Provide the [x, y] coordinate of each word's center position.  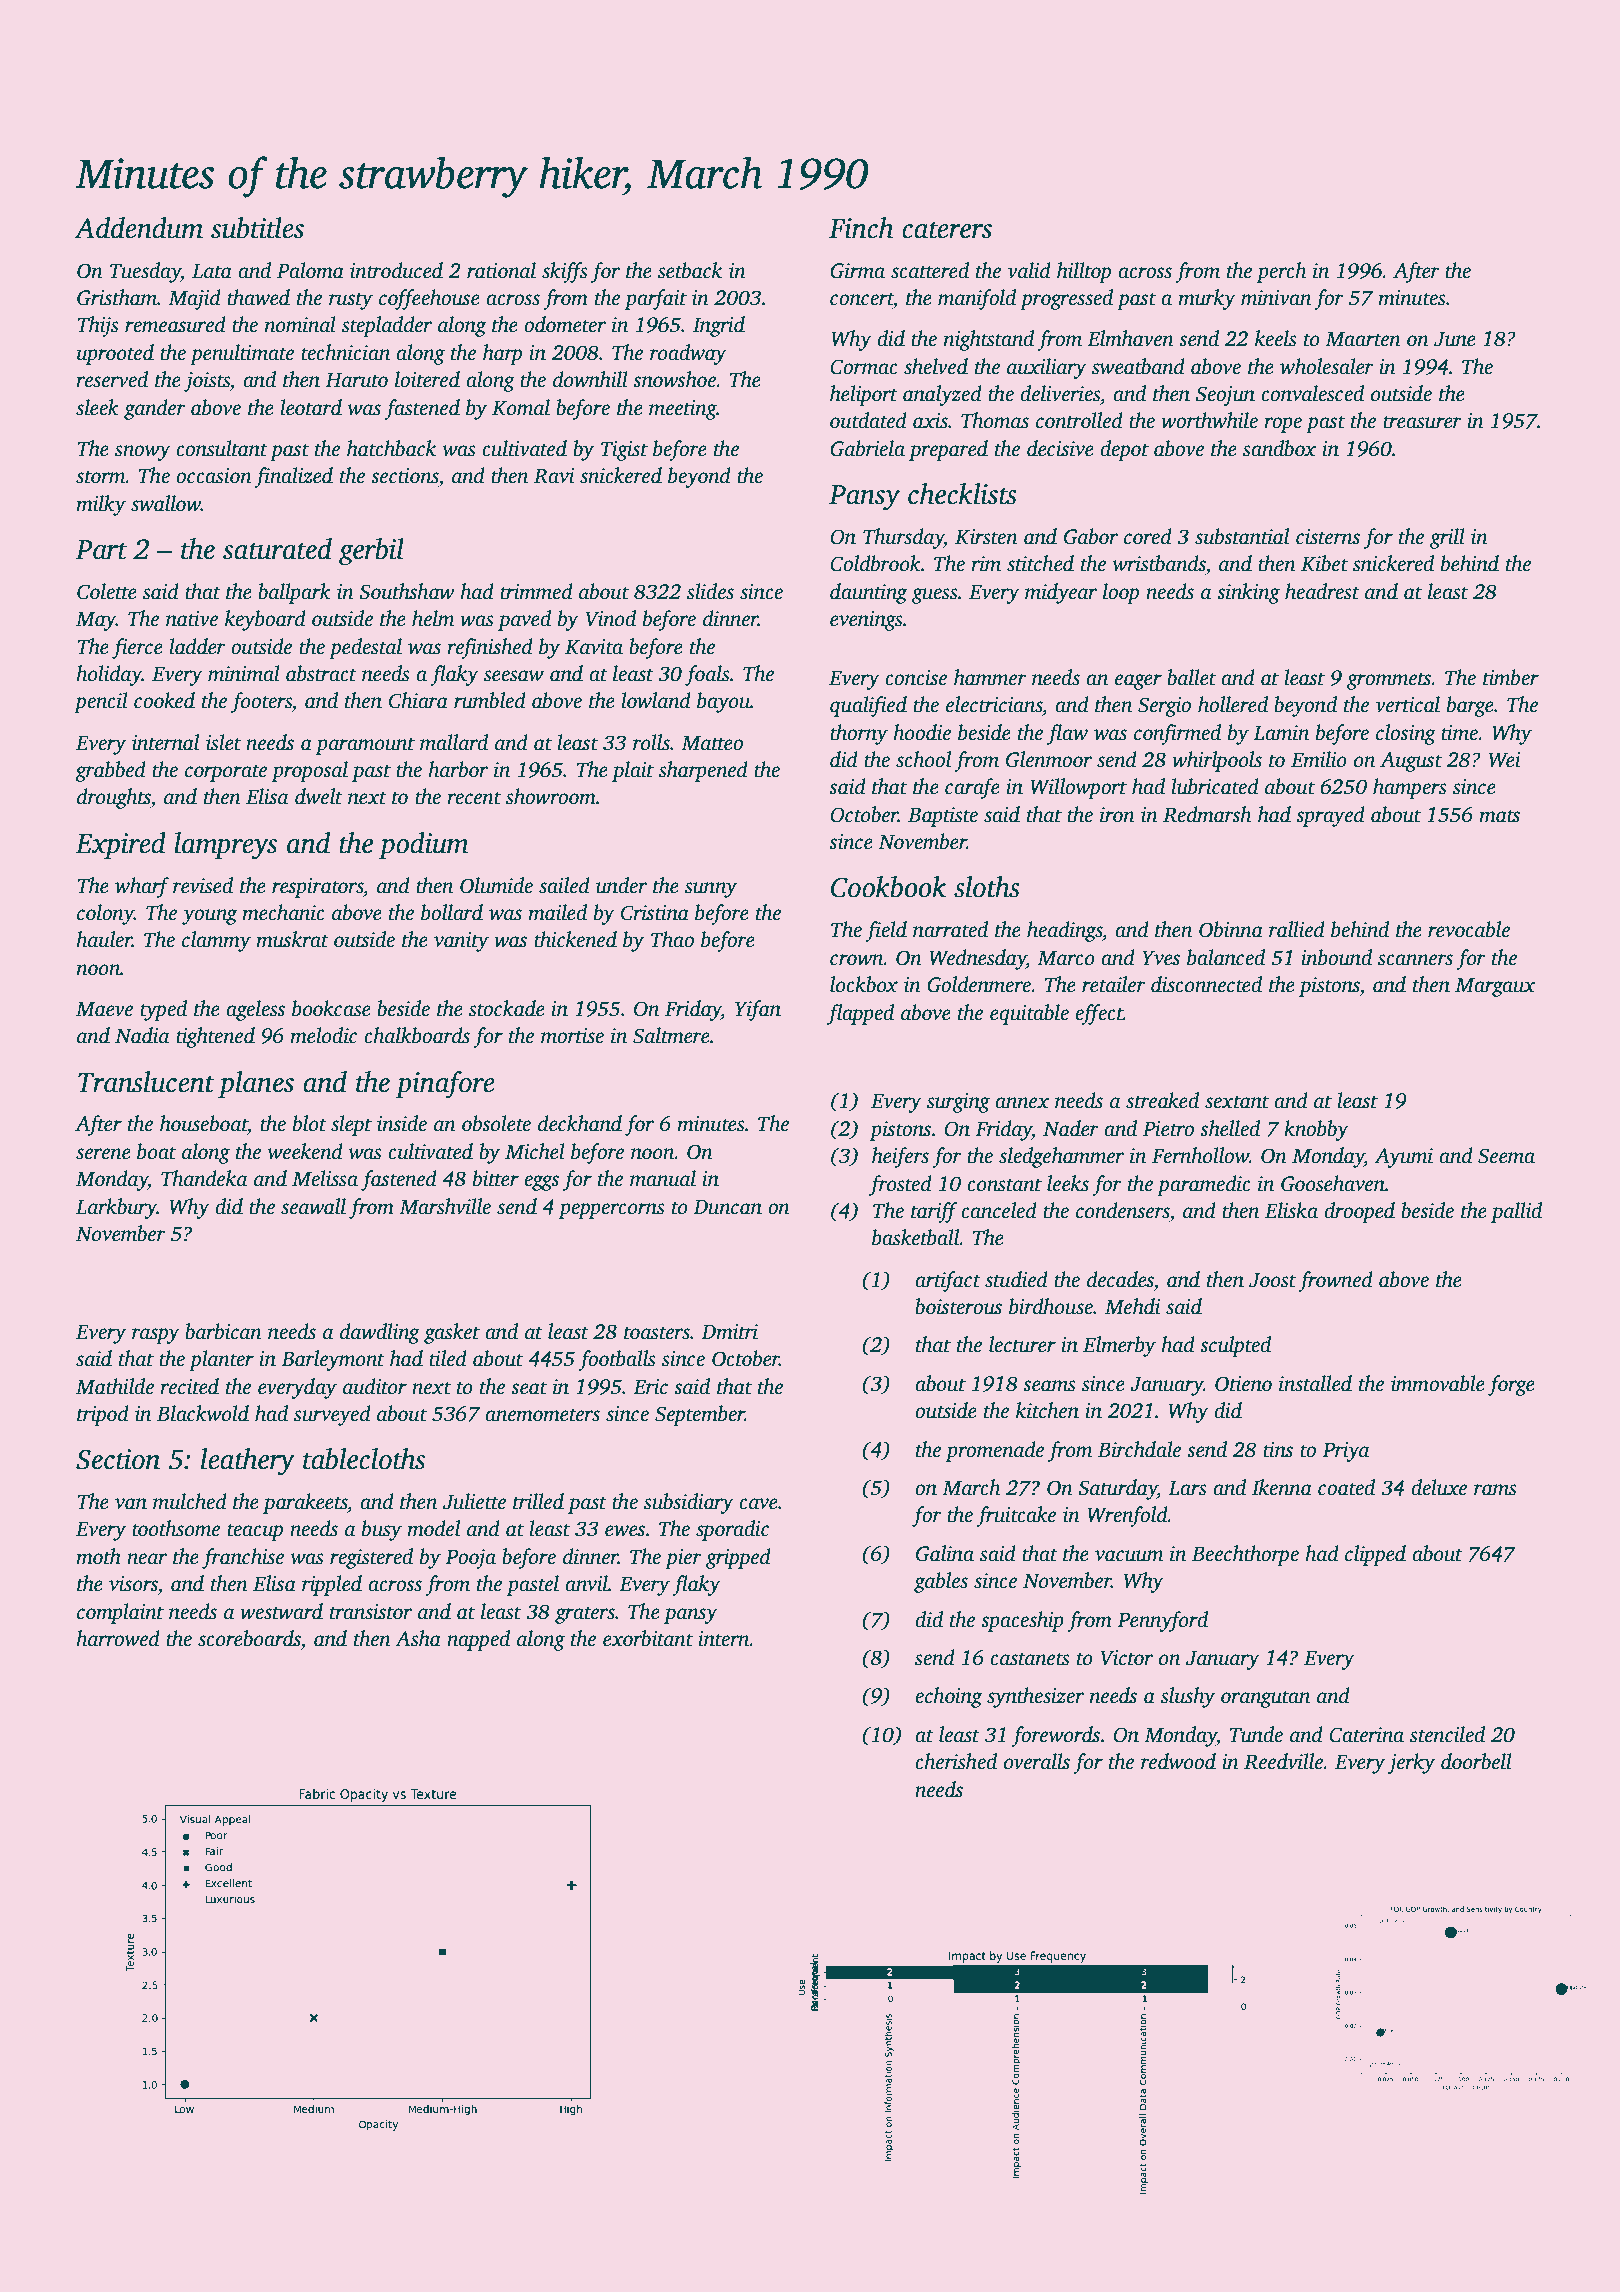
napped [478, 1640]
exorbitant [648, 1638]
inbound [1336, 957]
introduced [396, 270]
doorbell [1476, 1761]
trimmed [536, 591]
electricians [994, 704]
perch [1281, 272]
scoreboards [249, 1638]
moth [98, 1556]
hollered [1233, 704]
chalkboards [417, 1035]
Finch [861, 228]
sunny [711, 890]
